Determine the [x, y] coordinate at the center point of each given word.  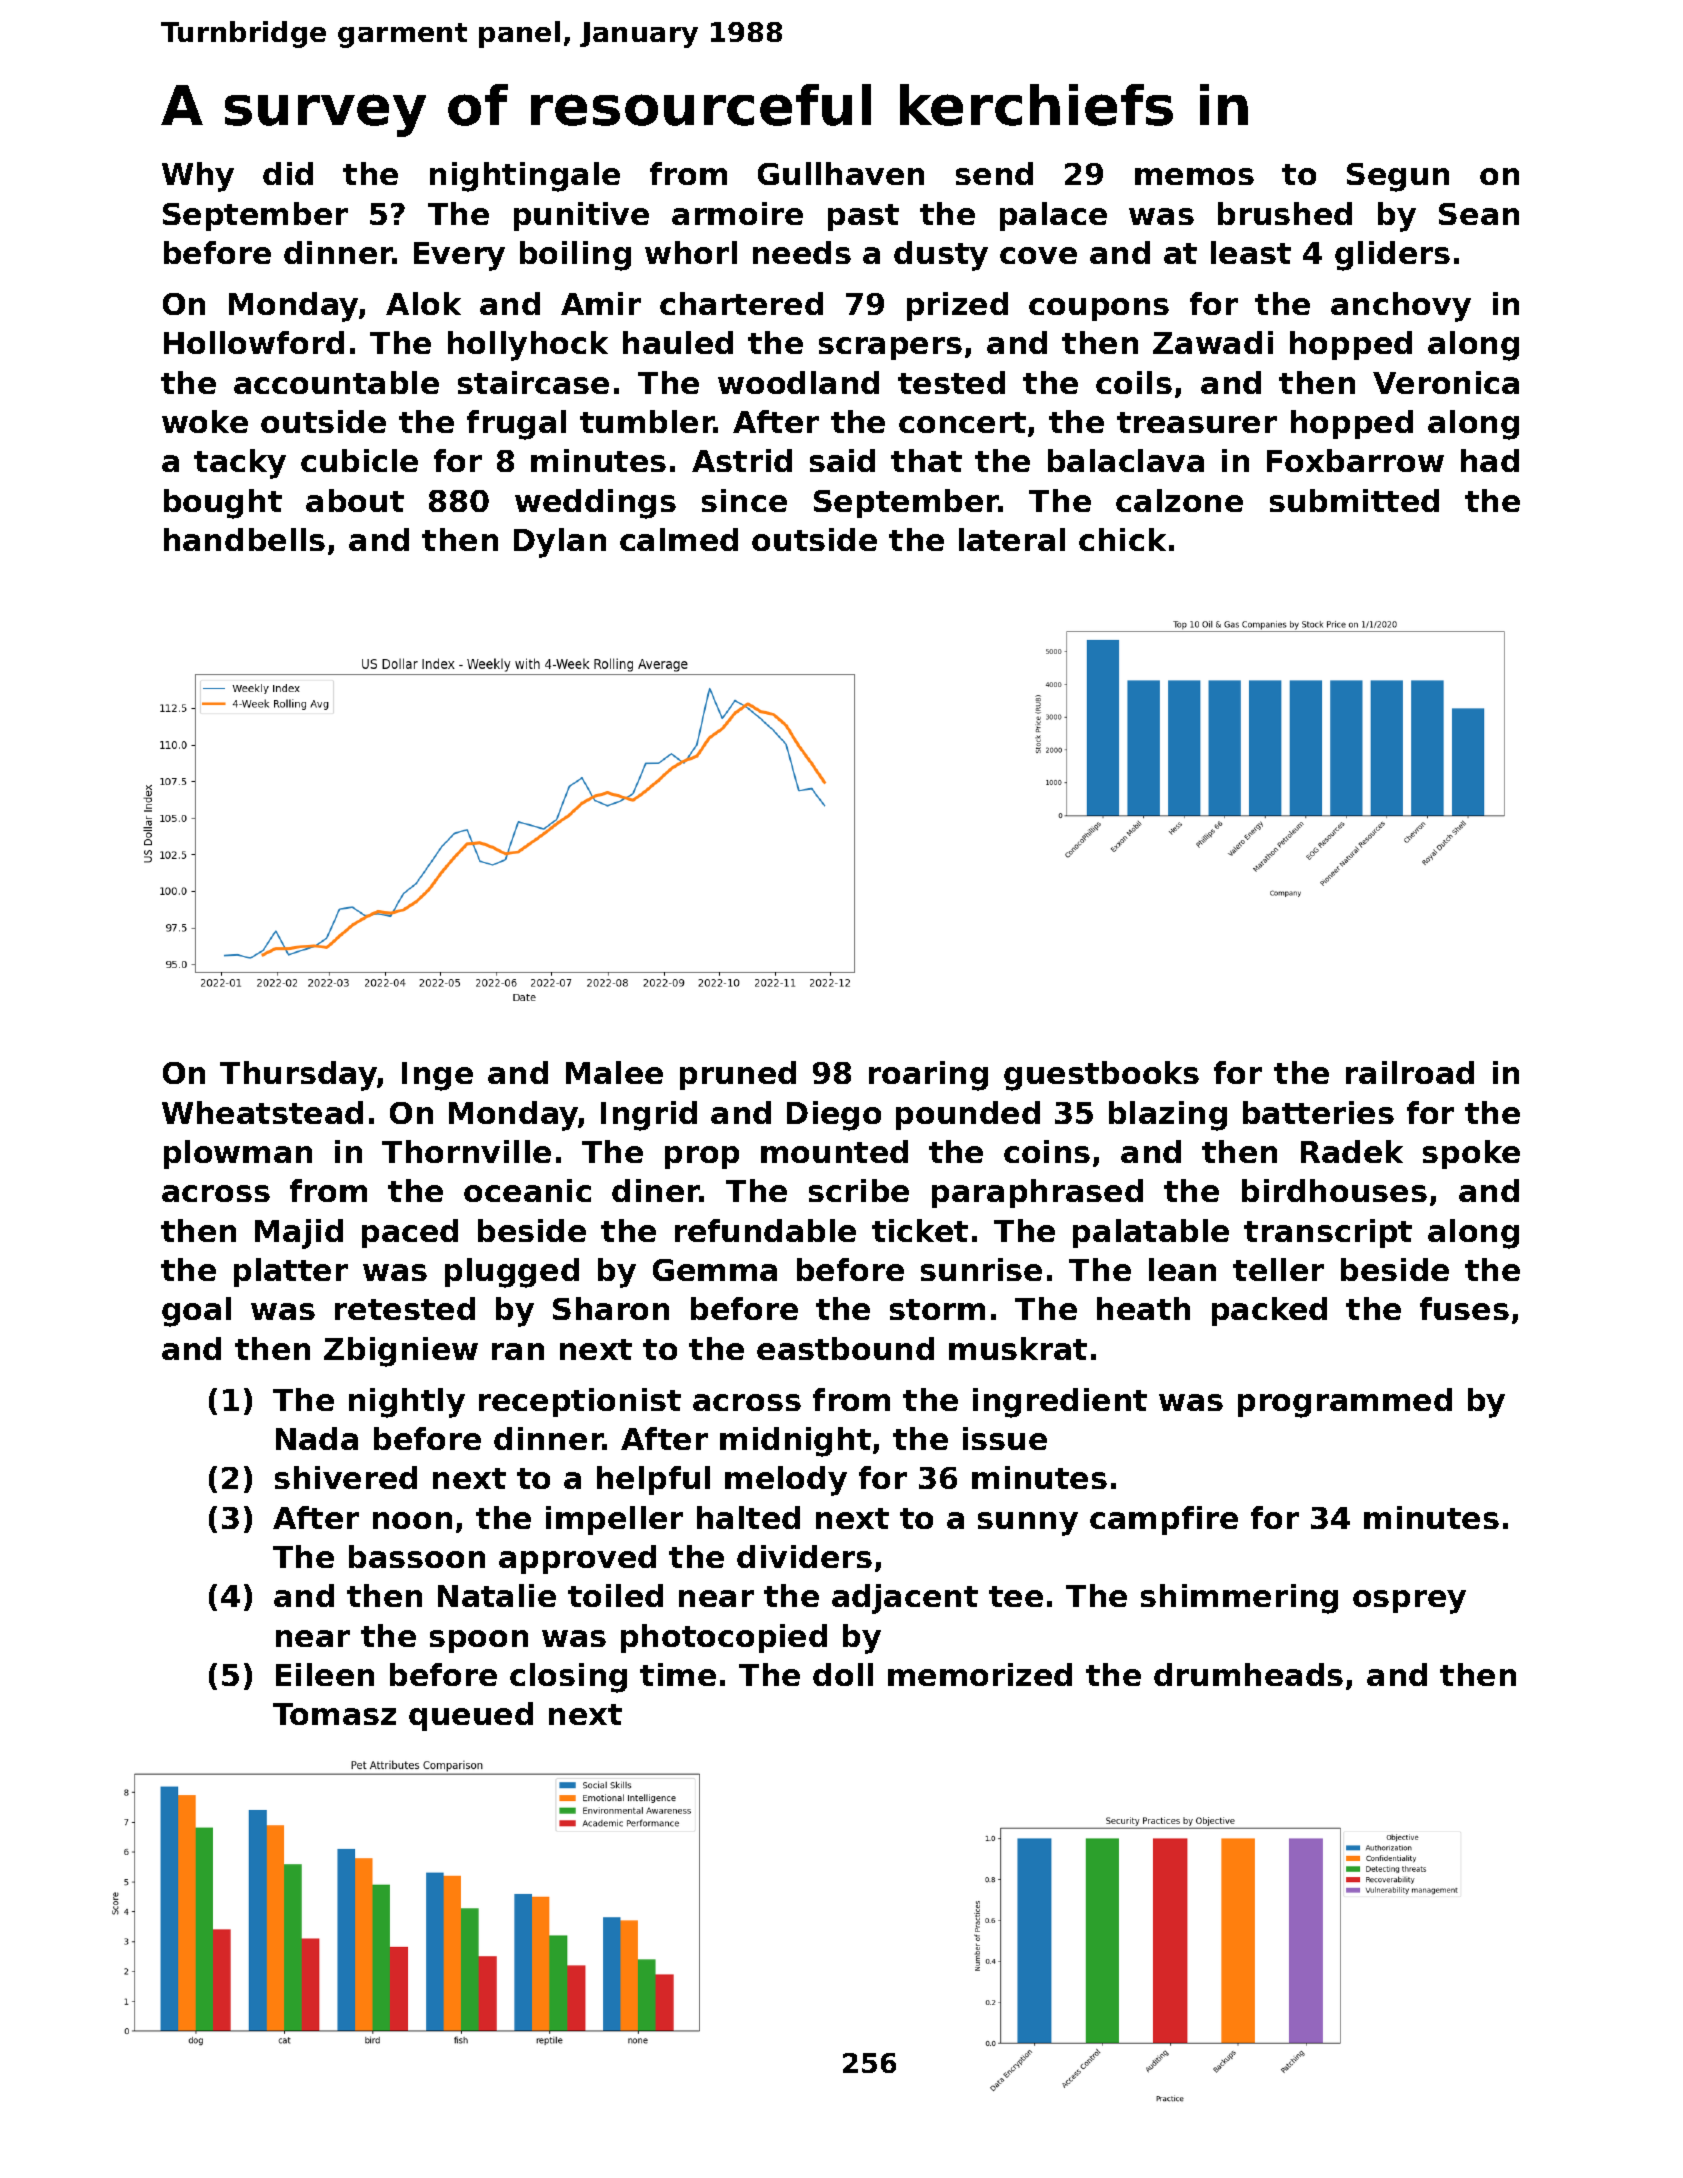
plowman [238, 1154]
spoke [1471, 1154]
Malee [614, 1072]
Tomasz [334, 1714]
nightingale [525, 177]
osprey [1409, 1602]
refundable [765, 1230]
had [1490, 460]
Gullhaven [841, 173]
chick [1122, 539]
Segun [1398, 177]
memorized [980, 1674]
